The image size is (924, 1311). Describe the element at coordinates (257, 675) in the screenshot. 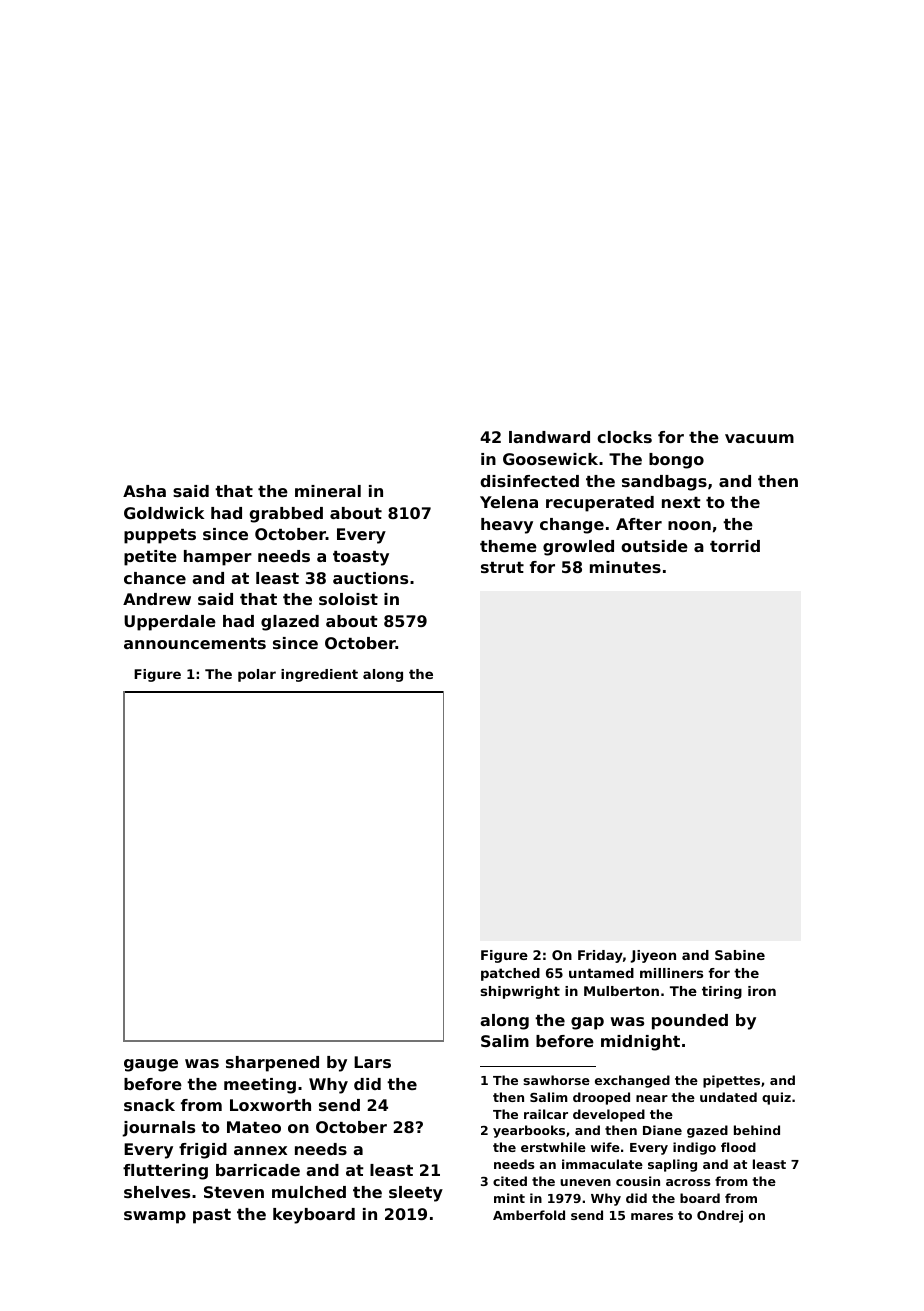

I see `polar` at that location.
